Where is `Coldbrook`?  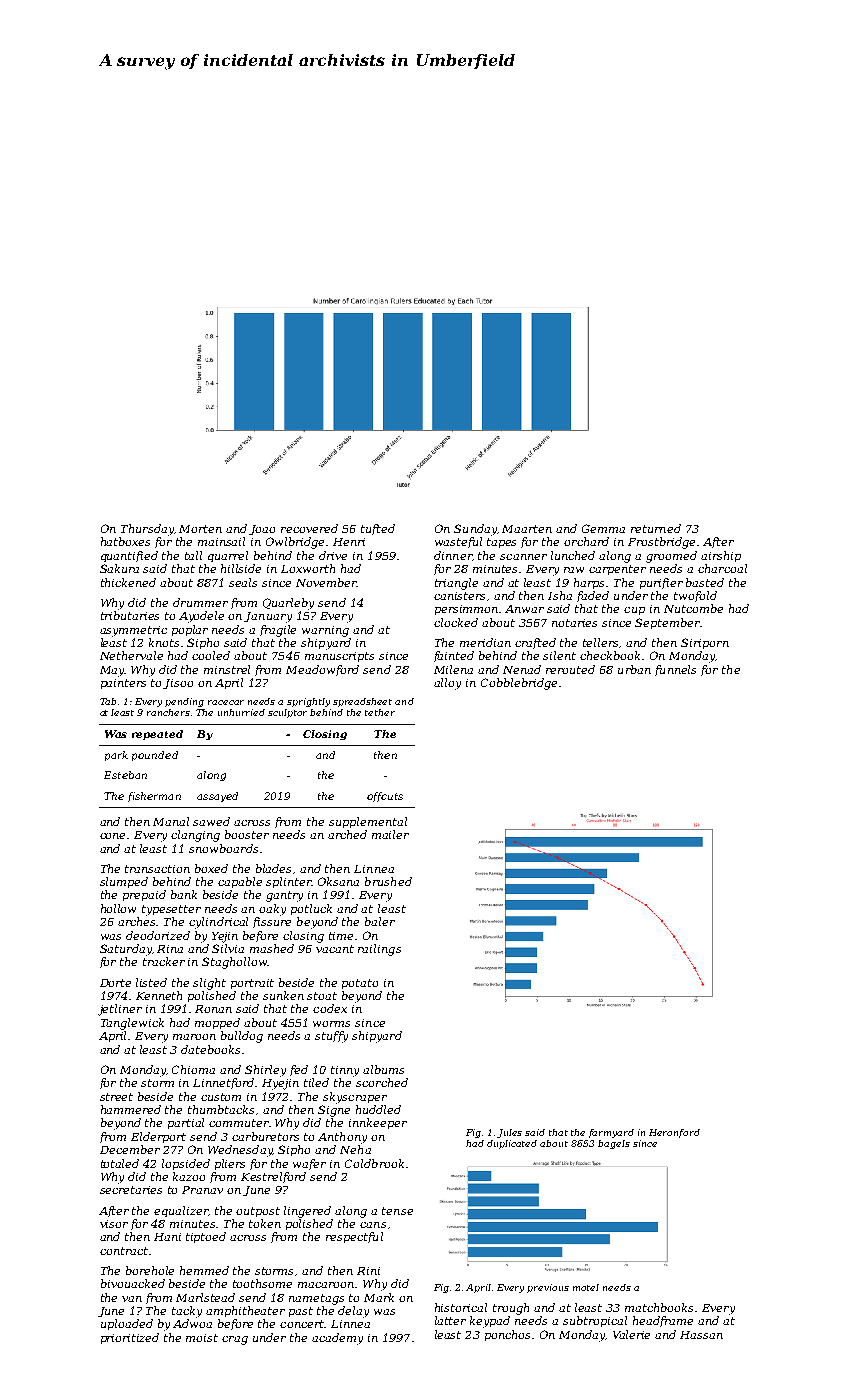
Coldbrook is located at coordinates (374, 1163).
